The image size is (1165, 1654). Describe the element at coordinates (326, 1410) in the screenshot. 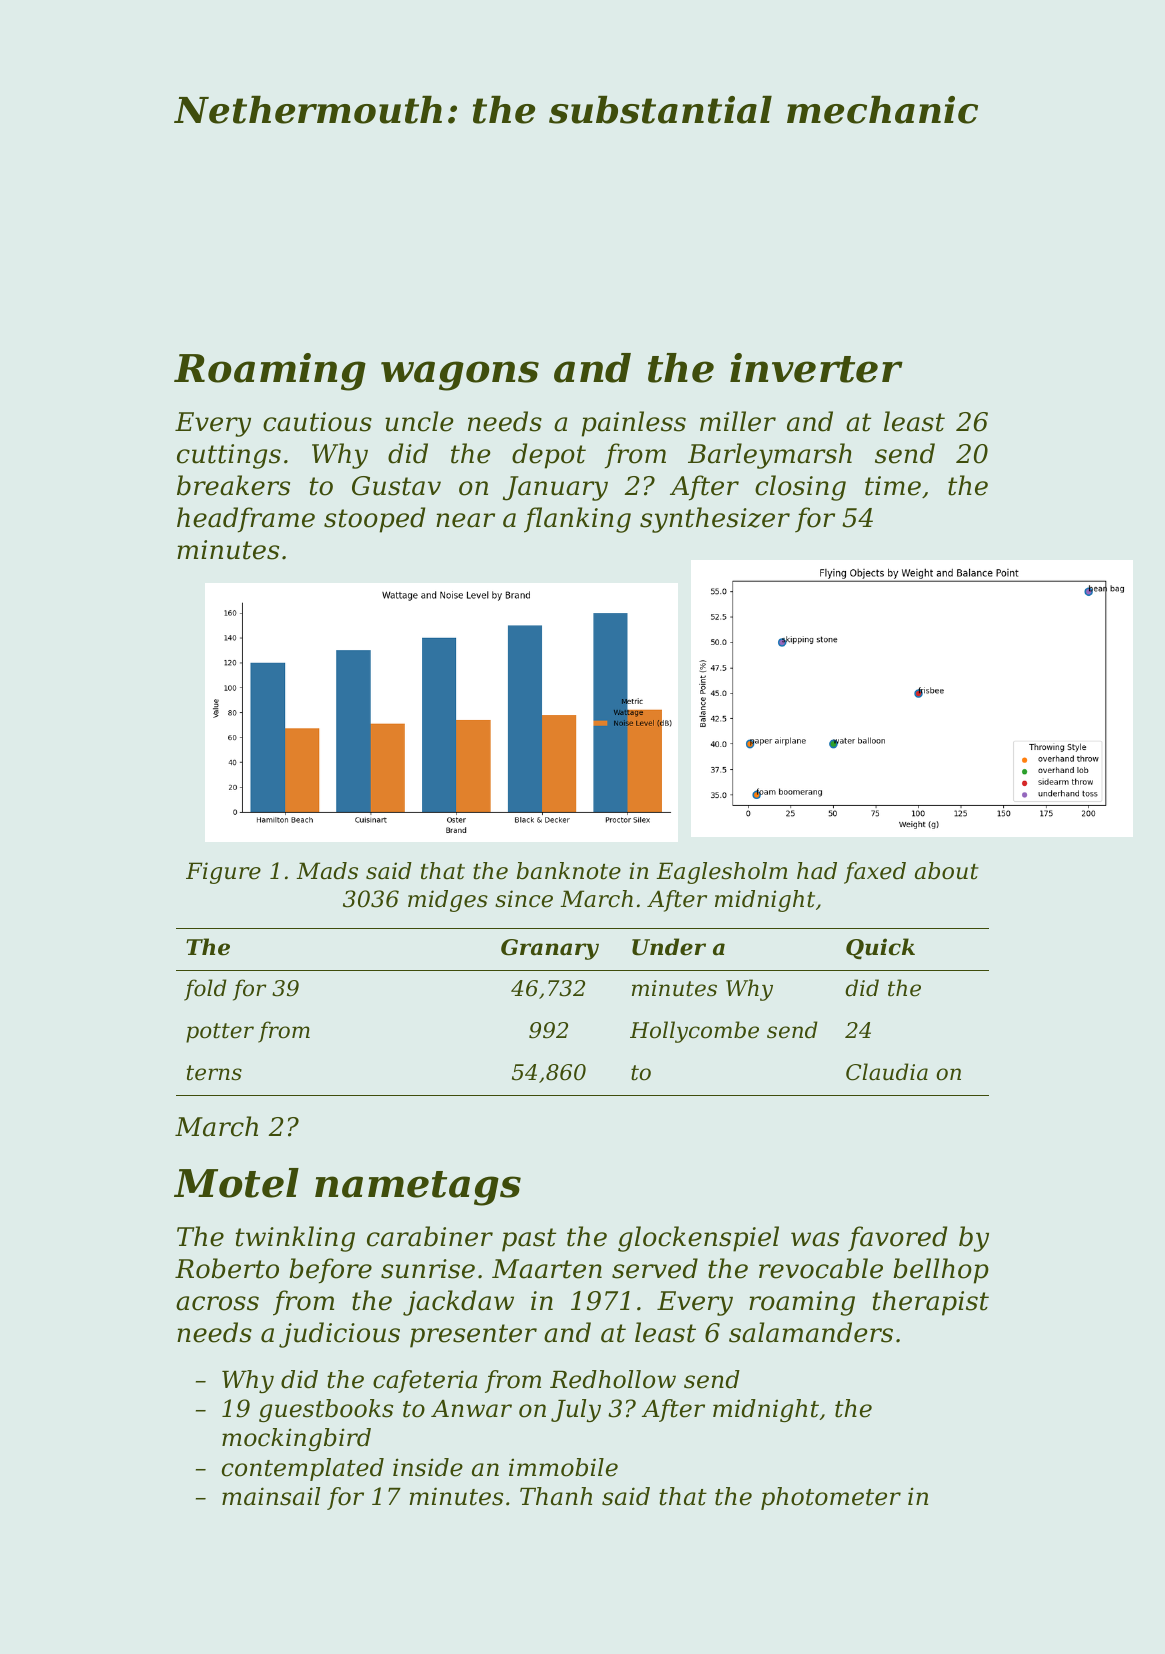

I see `guestbooks` at that location.
